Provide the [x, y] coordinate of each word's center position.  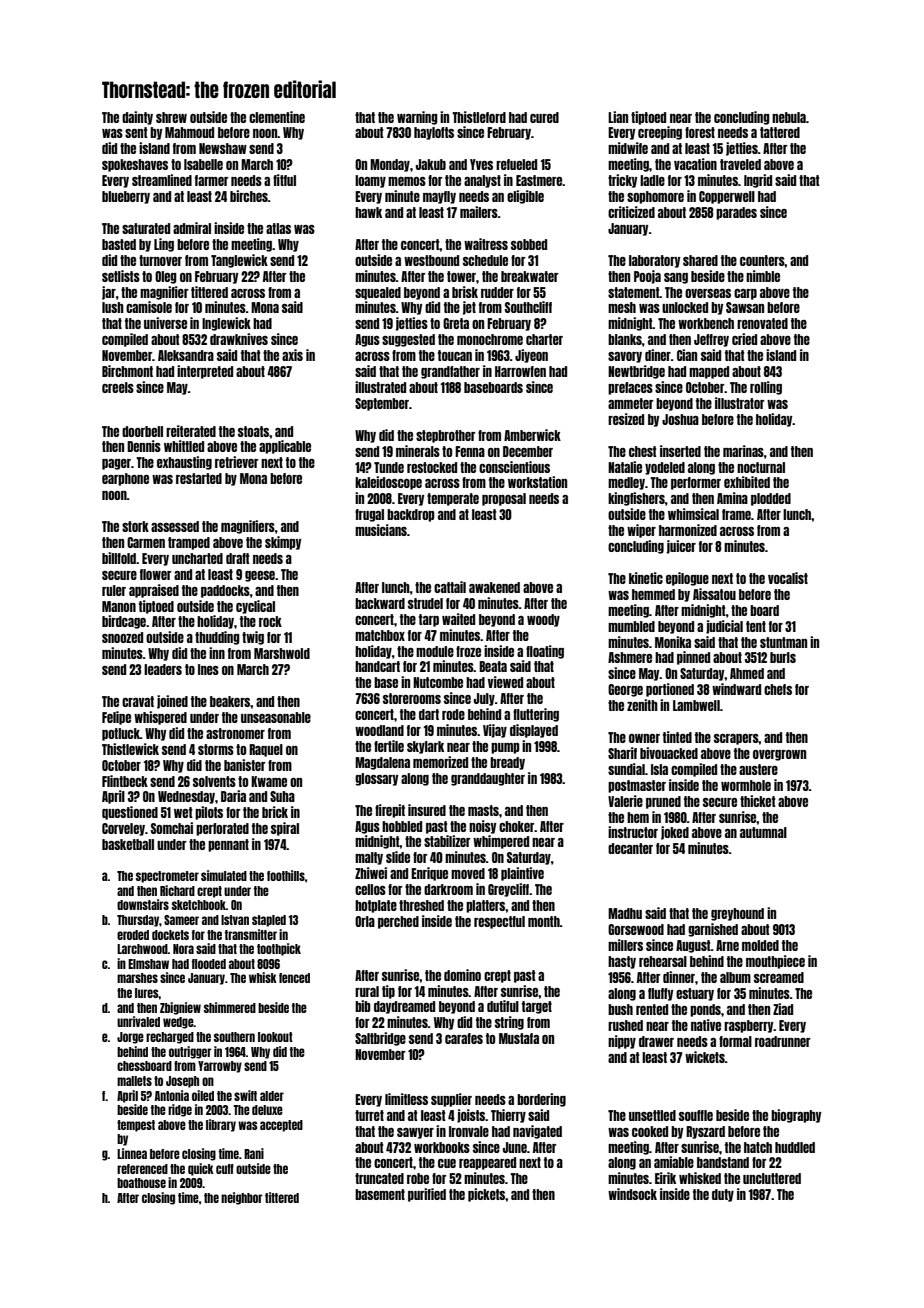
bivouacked [669, 753]
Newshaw [223, 148]
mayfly [439, 197]
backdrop [411, 515]
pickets [487, 1195]
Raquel [266, 750]
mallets [134, 1081]
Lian [618, 117]
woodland [379, 730]
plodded [771, 499]
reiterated [191, 431]
